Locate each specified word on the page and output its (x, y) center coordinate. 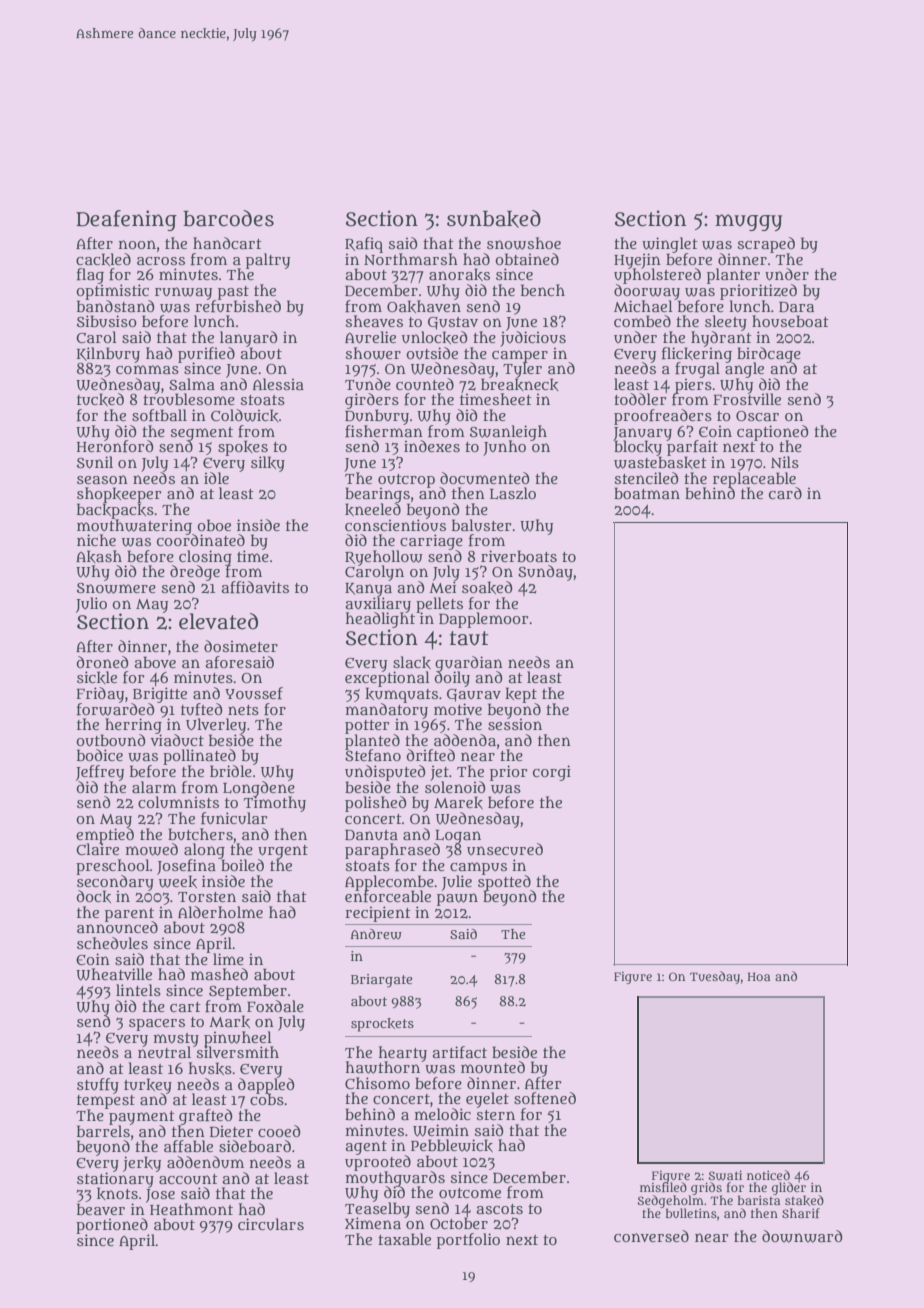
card (785, 493)
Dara (796, 307)
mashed (219, 974)
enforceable (388, 896)
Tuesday (715, 977)
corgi (552, 773)
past (233, 293)
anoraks (459, 274)
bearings (377, 495)
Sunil (95, 462)
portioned (112, 1226)
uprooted (378, 1163)
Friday (100, 695)
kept (521, 695)
